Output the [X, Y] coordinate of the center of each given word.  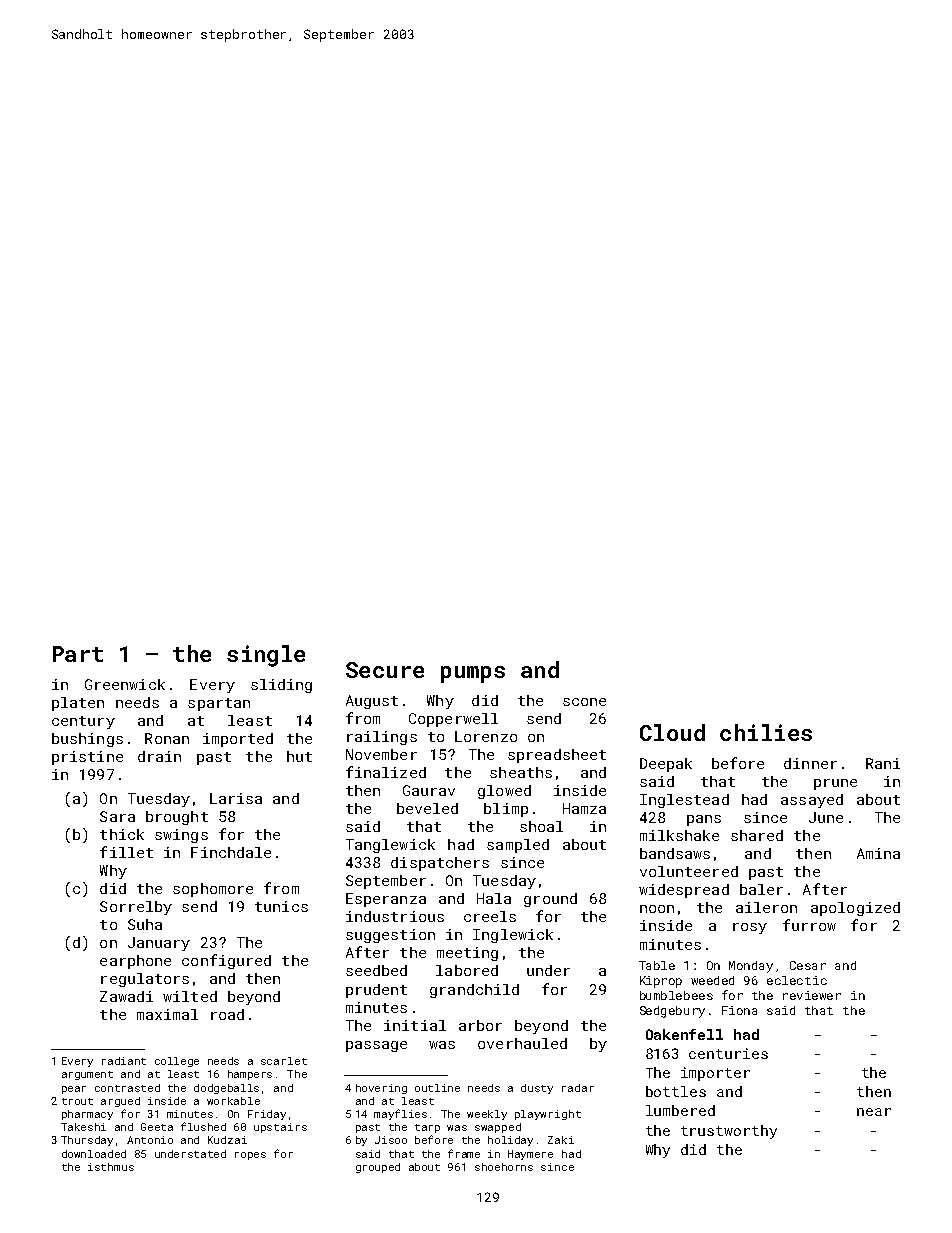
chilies [766, 732]
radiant [124, 1061]
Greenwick [125, 684]
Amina [878, 853]
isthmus [111, 1167]
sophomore [213, 890]
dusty [537, 1089]
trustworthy [729, 1132]
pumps [473, 674]
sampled [518, 846]
